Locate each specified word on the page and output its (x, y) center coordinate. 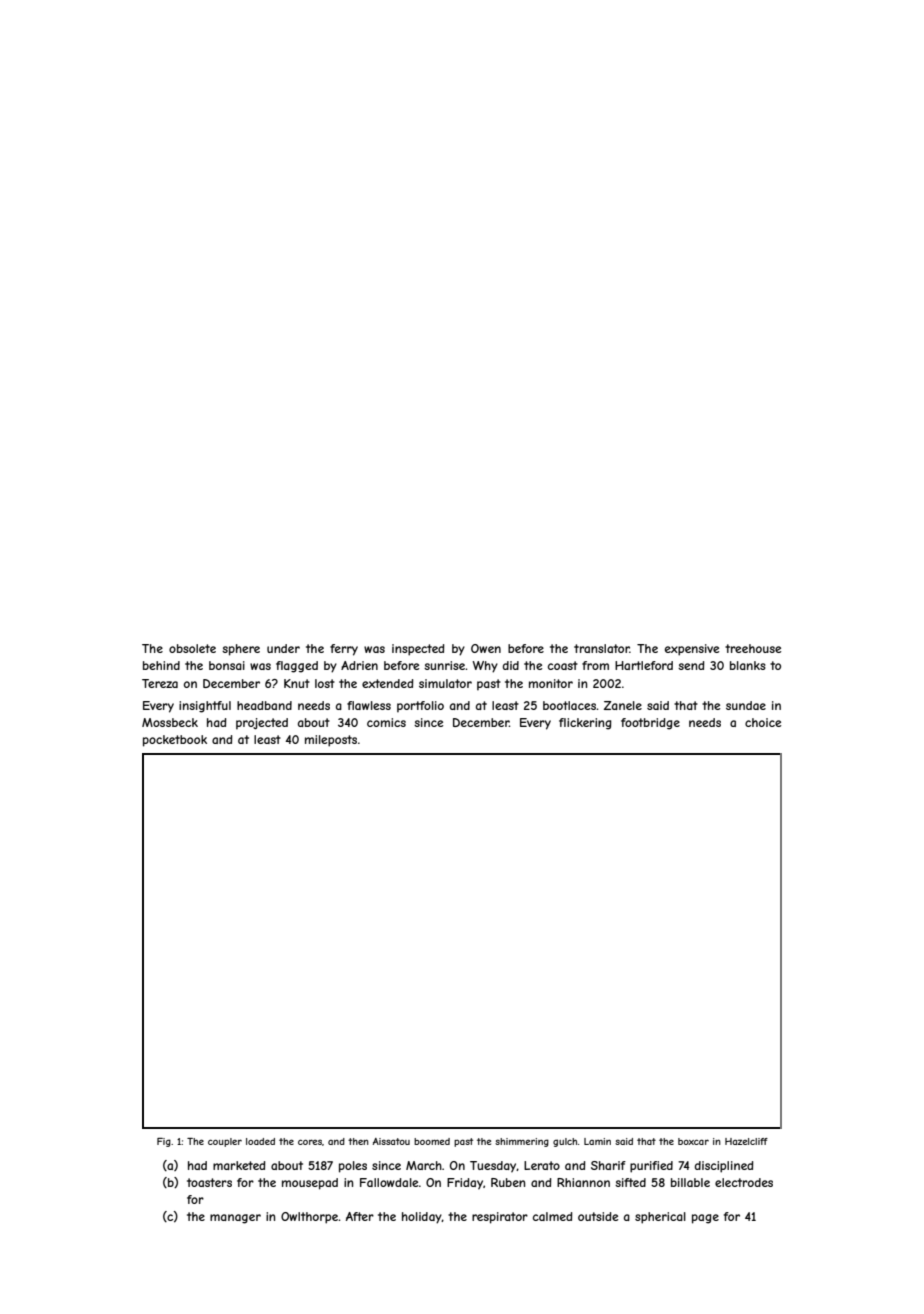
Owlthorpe (310, 1218)
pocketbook (175, 741)
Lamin (597, 1141)
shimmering (522, 1142)
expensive (692, 650)
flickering (585, 724)
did (511, 665)
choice (763, 722)
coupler (225, 1142)
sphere (241, 650)
